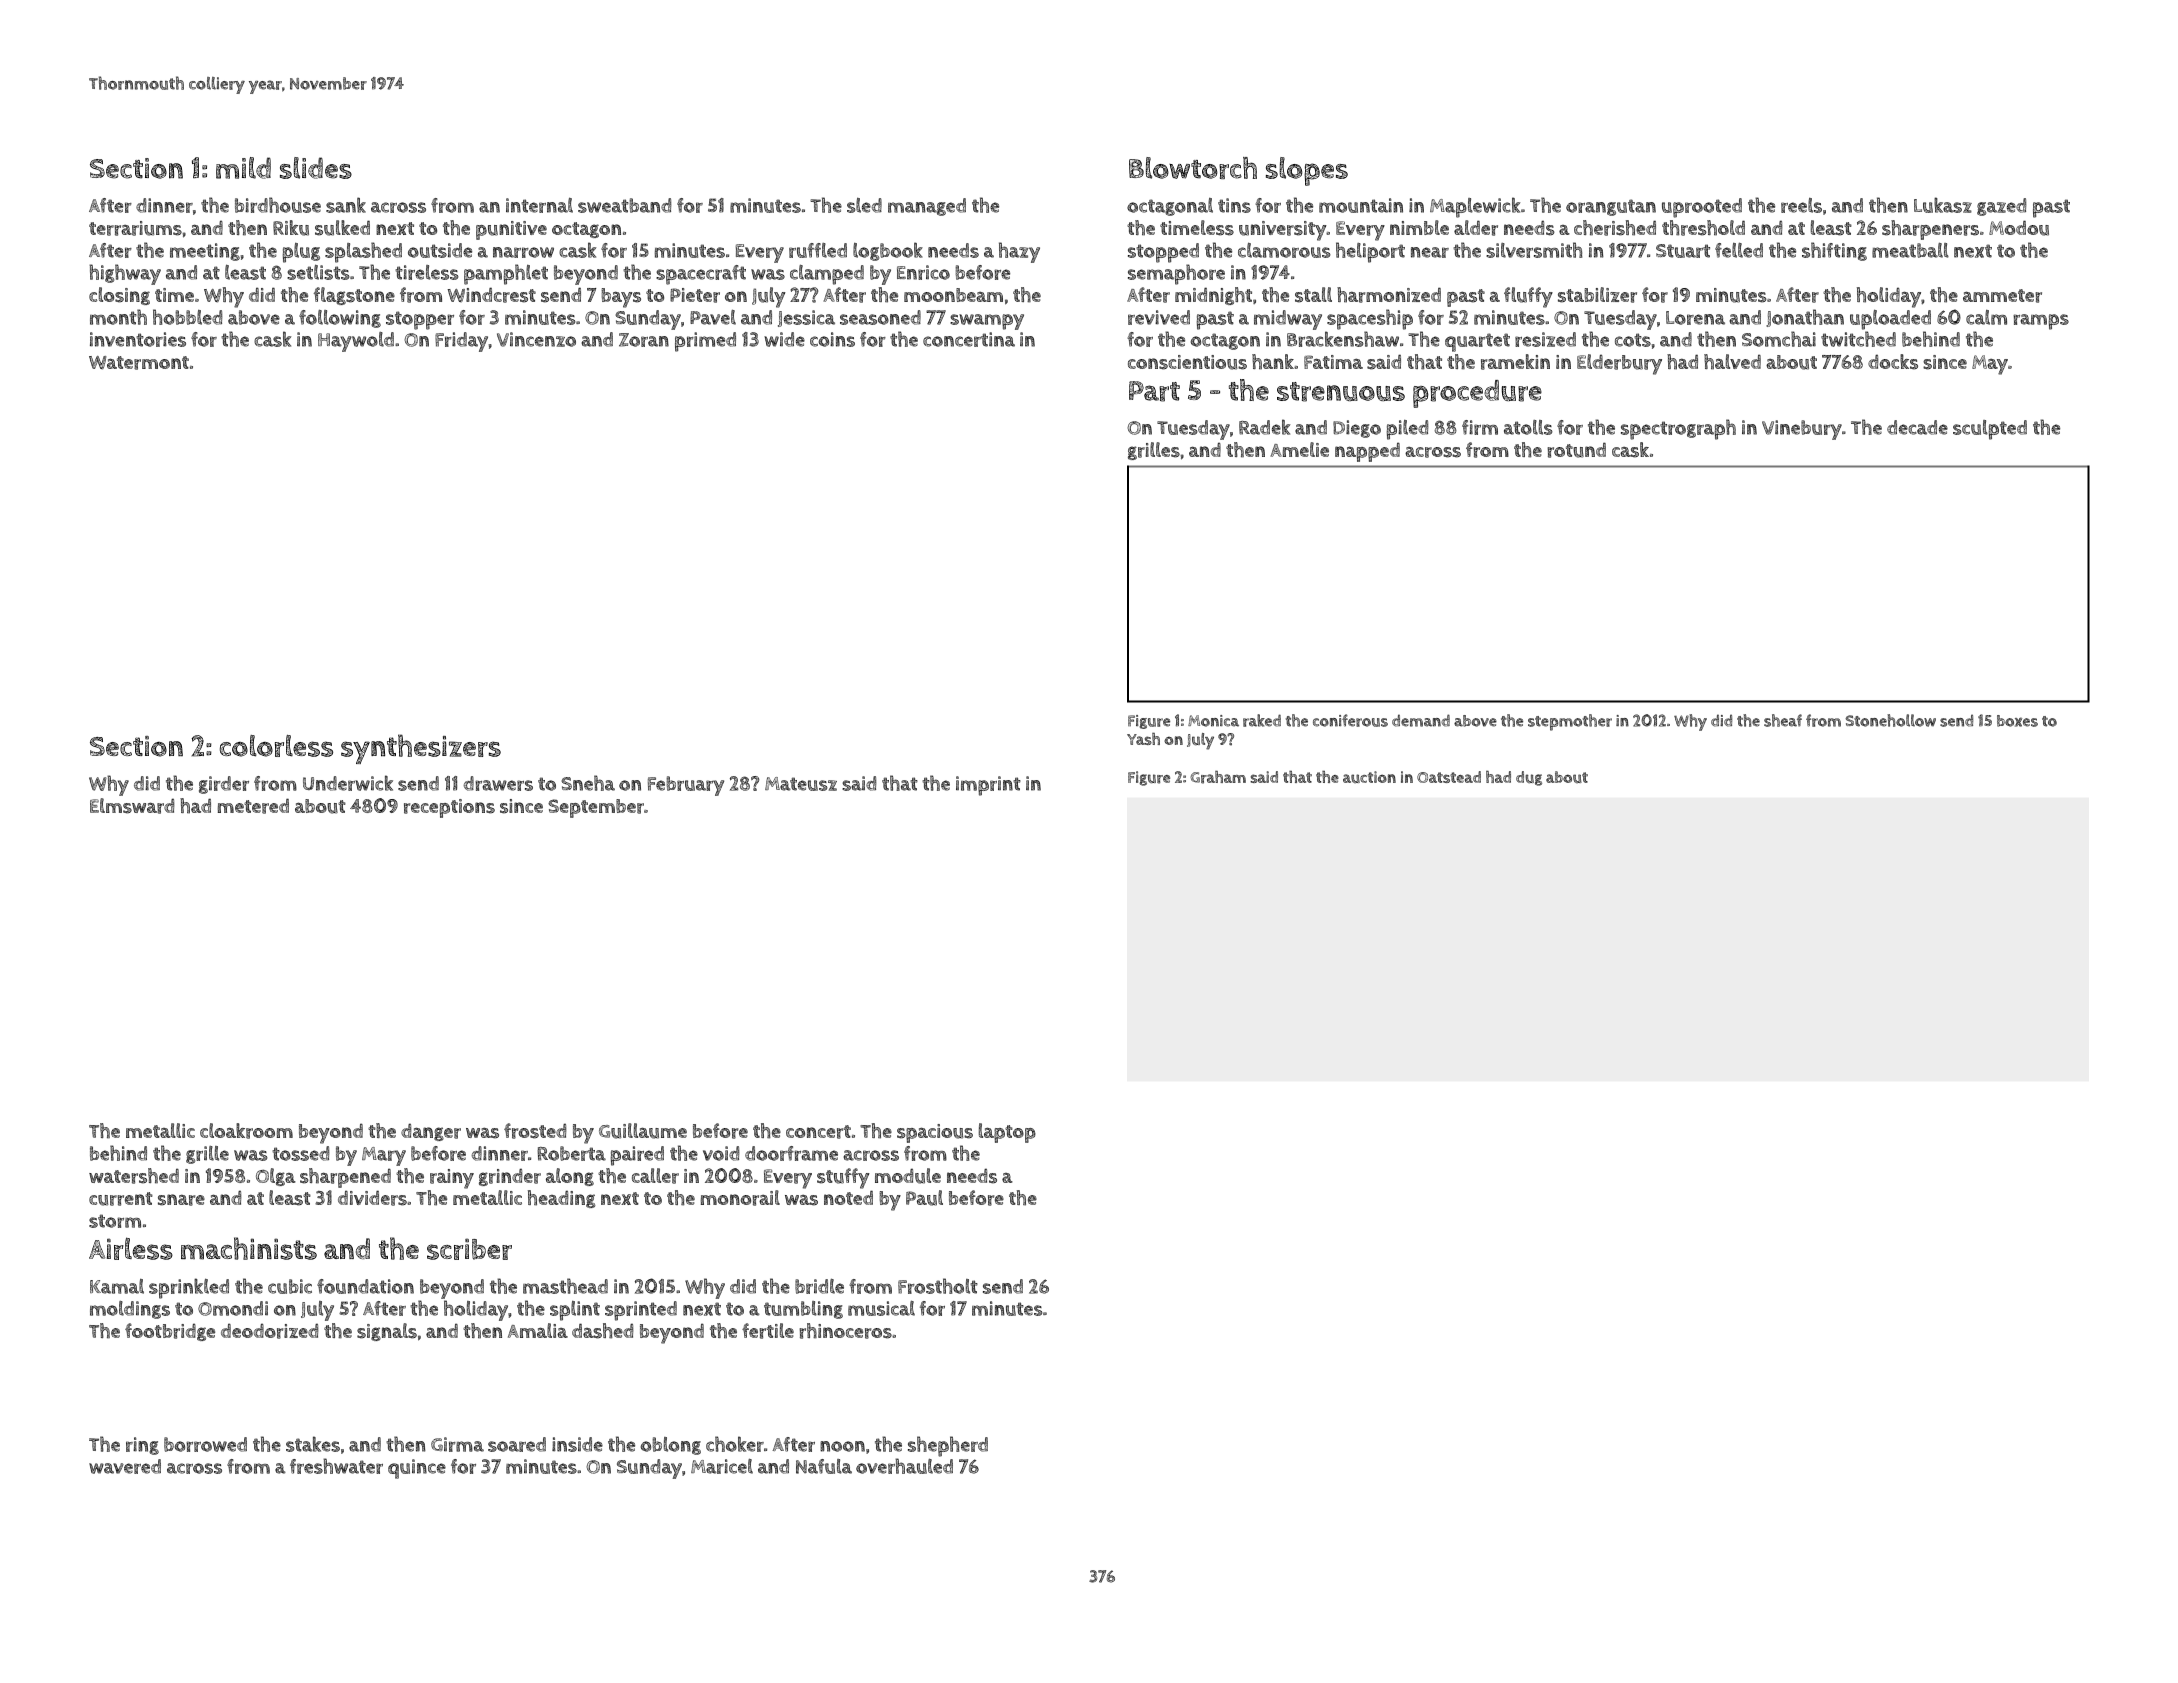 The height and width of the screenshot is (1683, 2178). Describe the element at coordinates (132, 806) in the screenshot. I see `Elmsward` at that location.
